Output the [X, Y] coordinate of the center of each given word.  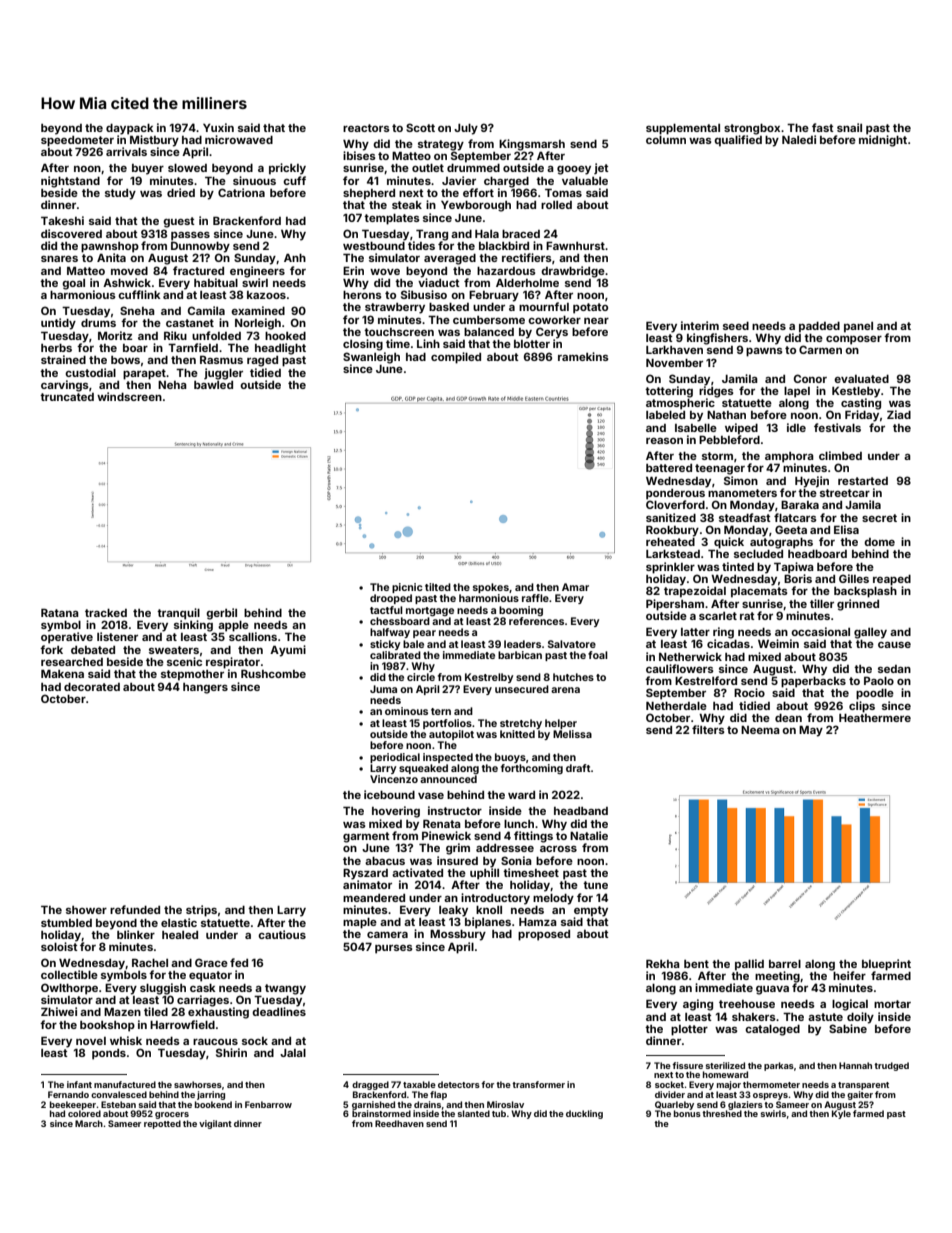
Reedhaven [399, 1123]
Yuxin [218, 127]
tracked [106, 613]
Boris [798, 578]
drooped [391, 599]
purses [394, 949]
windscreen [129, 396]
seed [736, 326]
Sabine [848, 1028]
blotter [532, 344]
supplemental [683, 129]
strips [201, 911]
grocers [172, 1115]
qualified [738, 141]
